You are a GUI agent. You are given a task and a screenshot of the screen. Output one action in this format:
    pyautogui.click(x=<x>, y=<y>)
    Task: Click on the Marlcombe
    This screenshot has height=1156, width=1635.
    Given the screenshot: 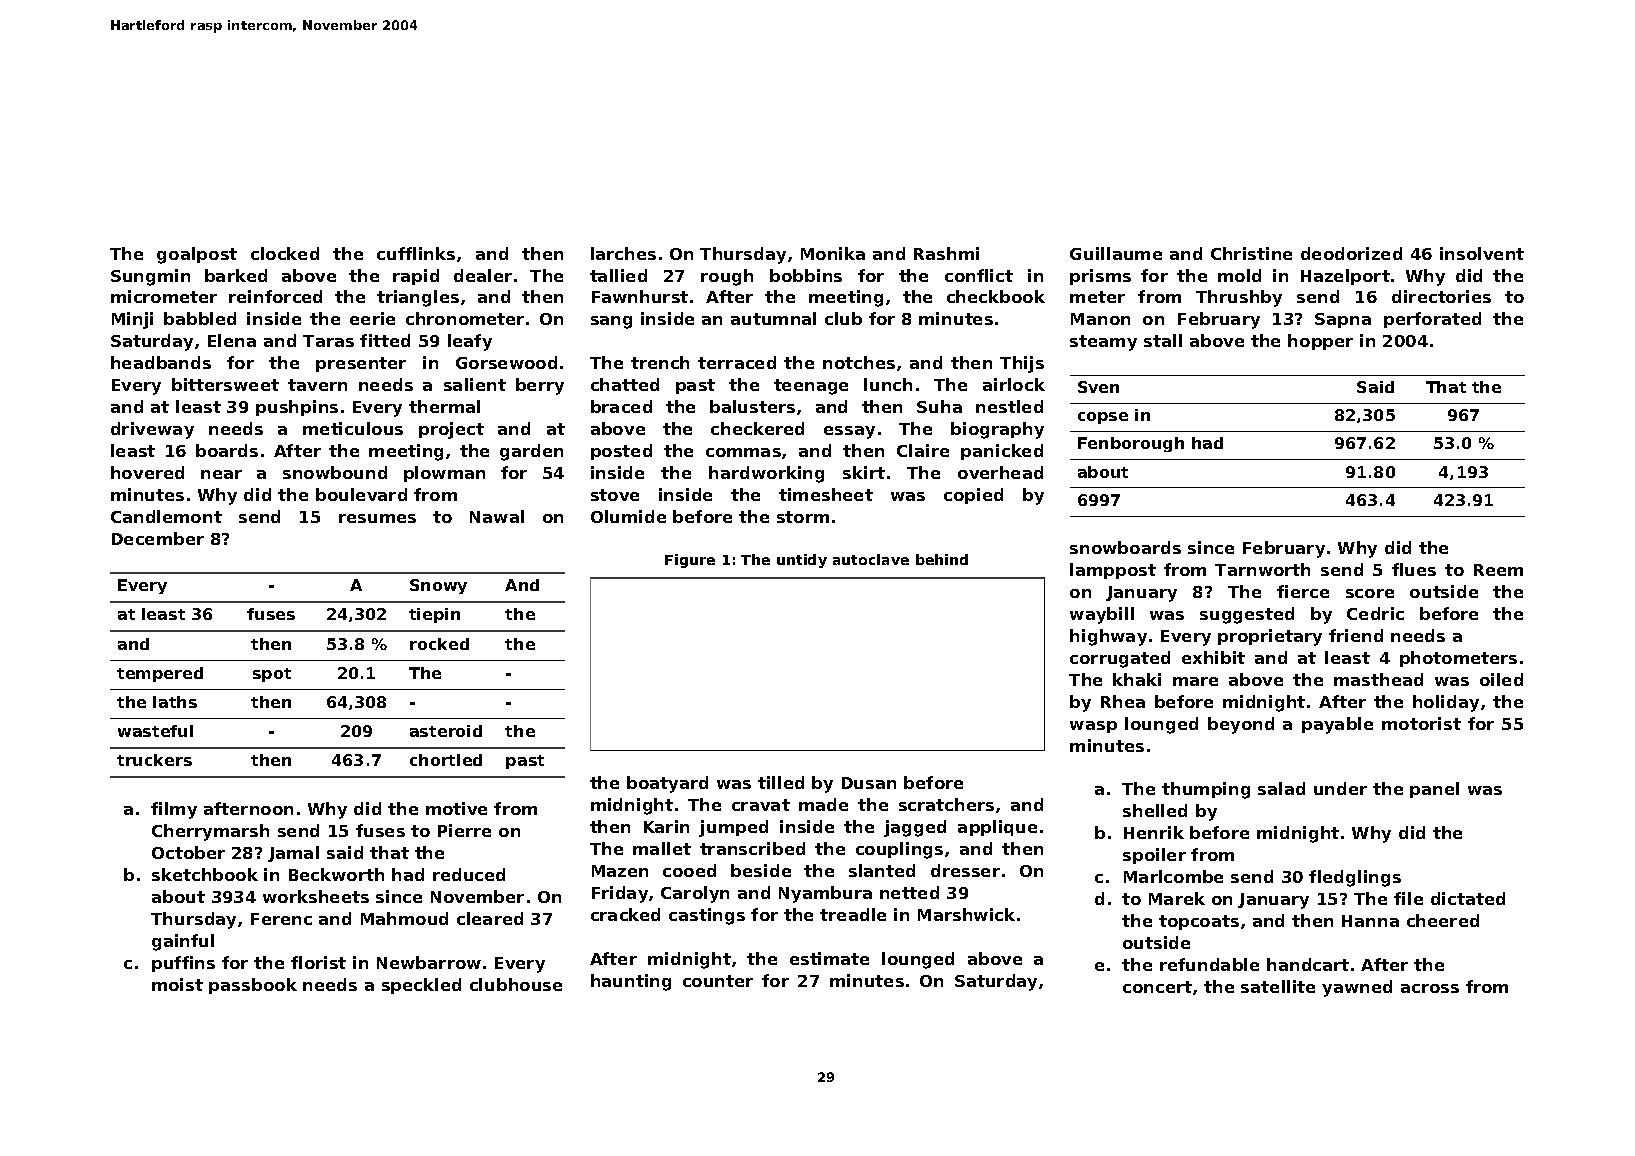 What is the action you would take?
    pyautogui.click(x=1173, y=876)
